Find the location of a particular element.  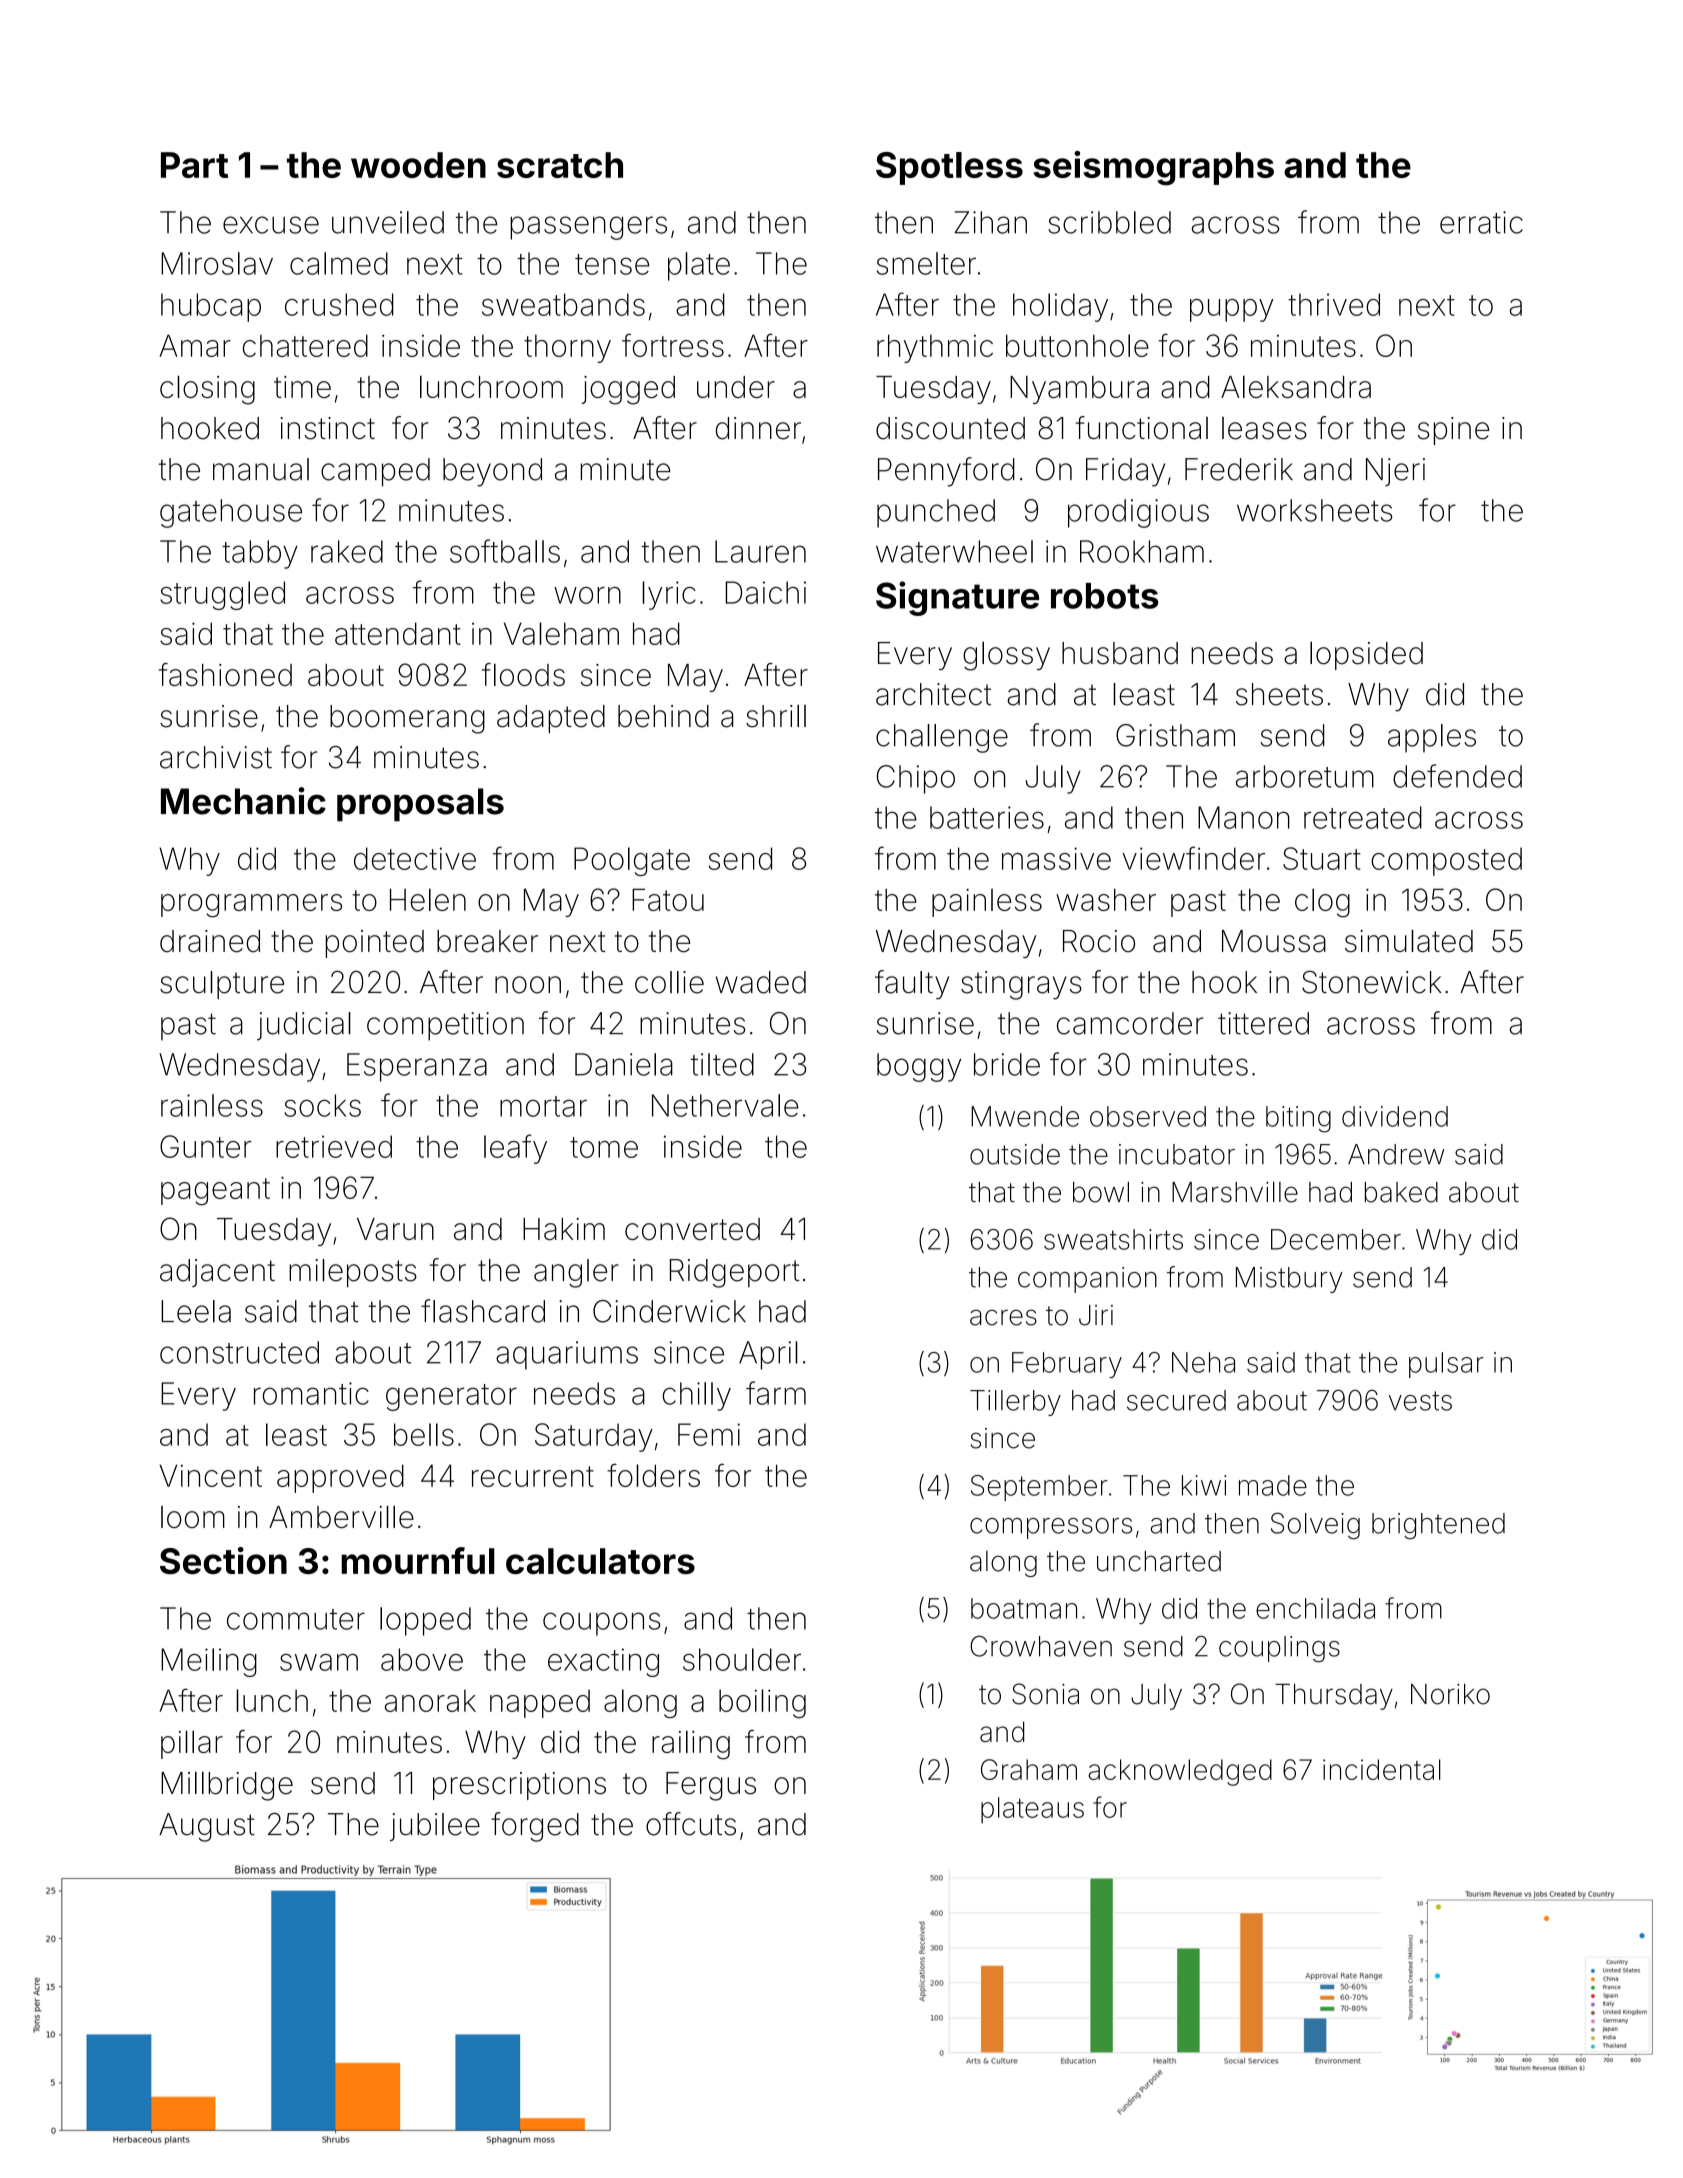

folders is located at coordinates (653, 1475).
